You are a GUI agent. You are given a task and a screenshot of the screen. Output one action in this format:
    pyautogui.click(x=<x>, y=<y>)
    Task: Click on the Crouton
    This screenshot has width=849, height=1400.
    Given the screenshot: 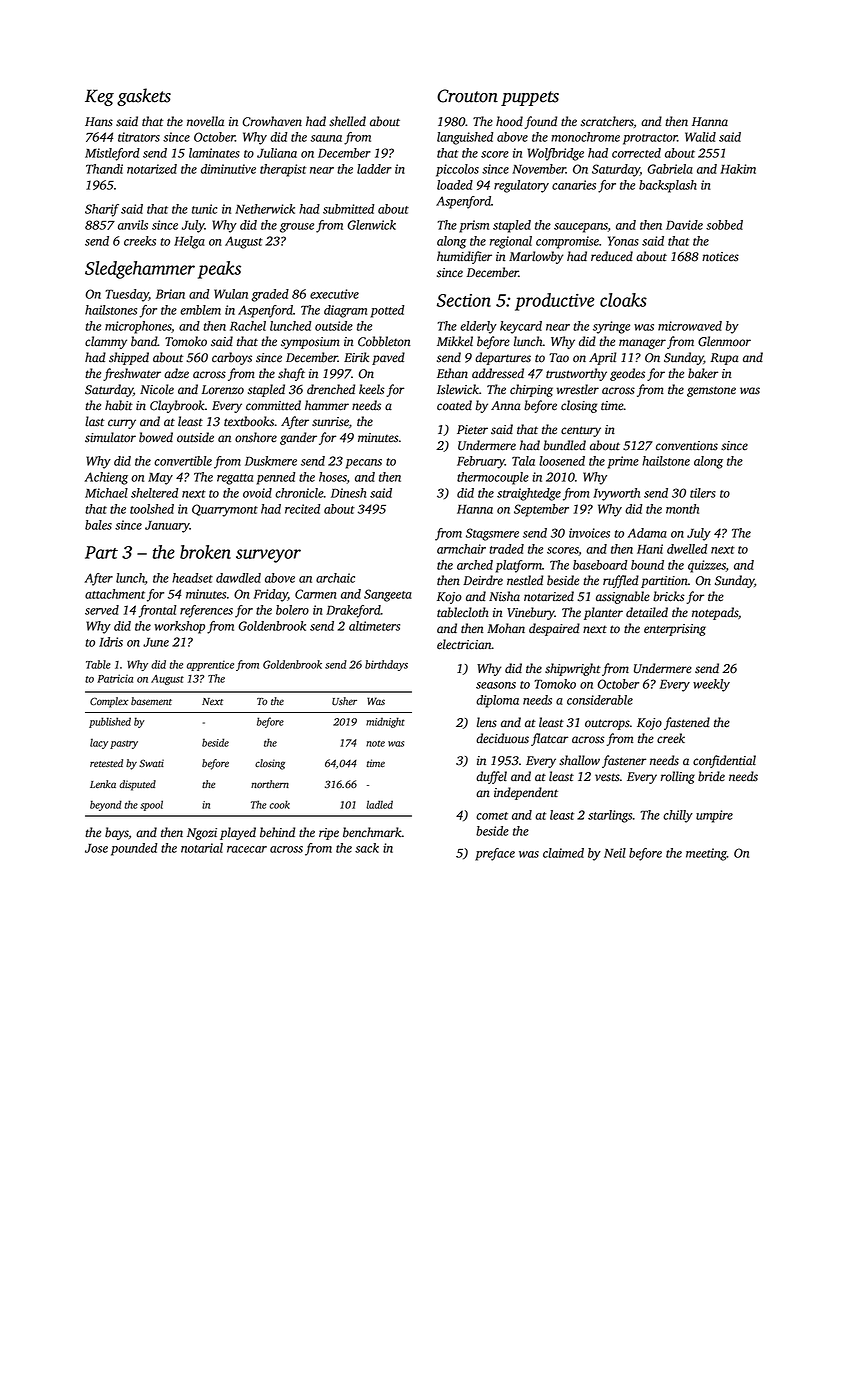 What is the action you would take?
    pyautogui.click(x=467, y=96)
